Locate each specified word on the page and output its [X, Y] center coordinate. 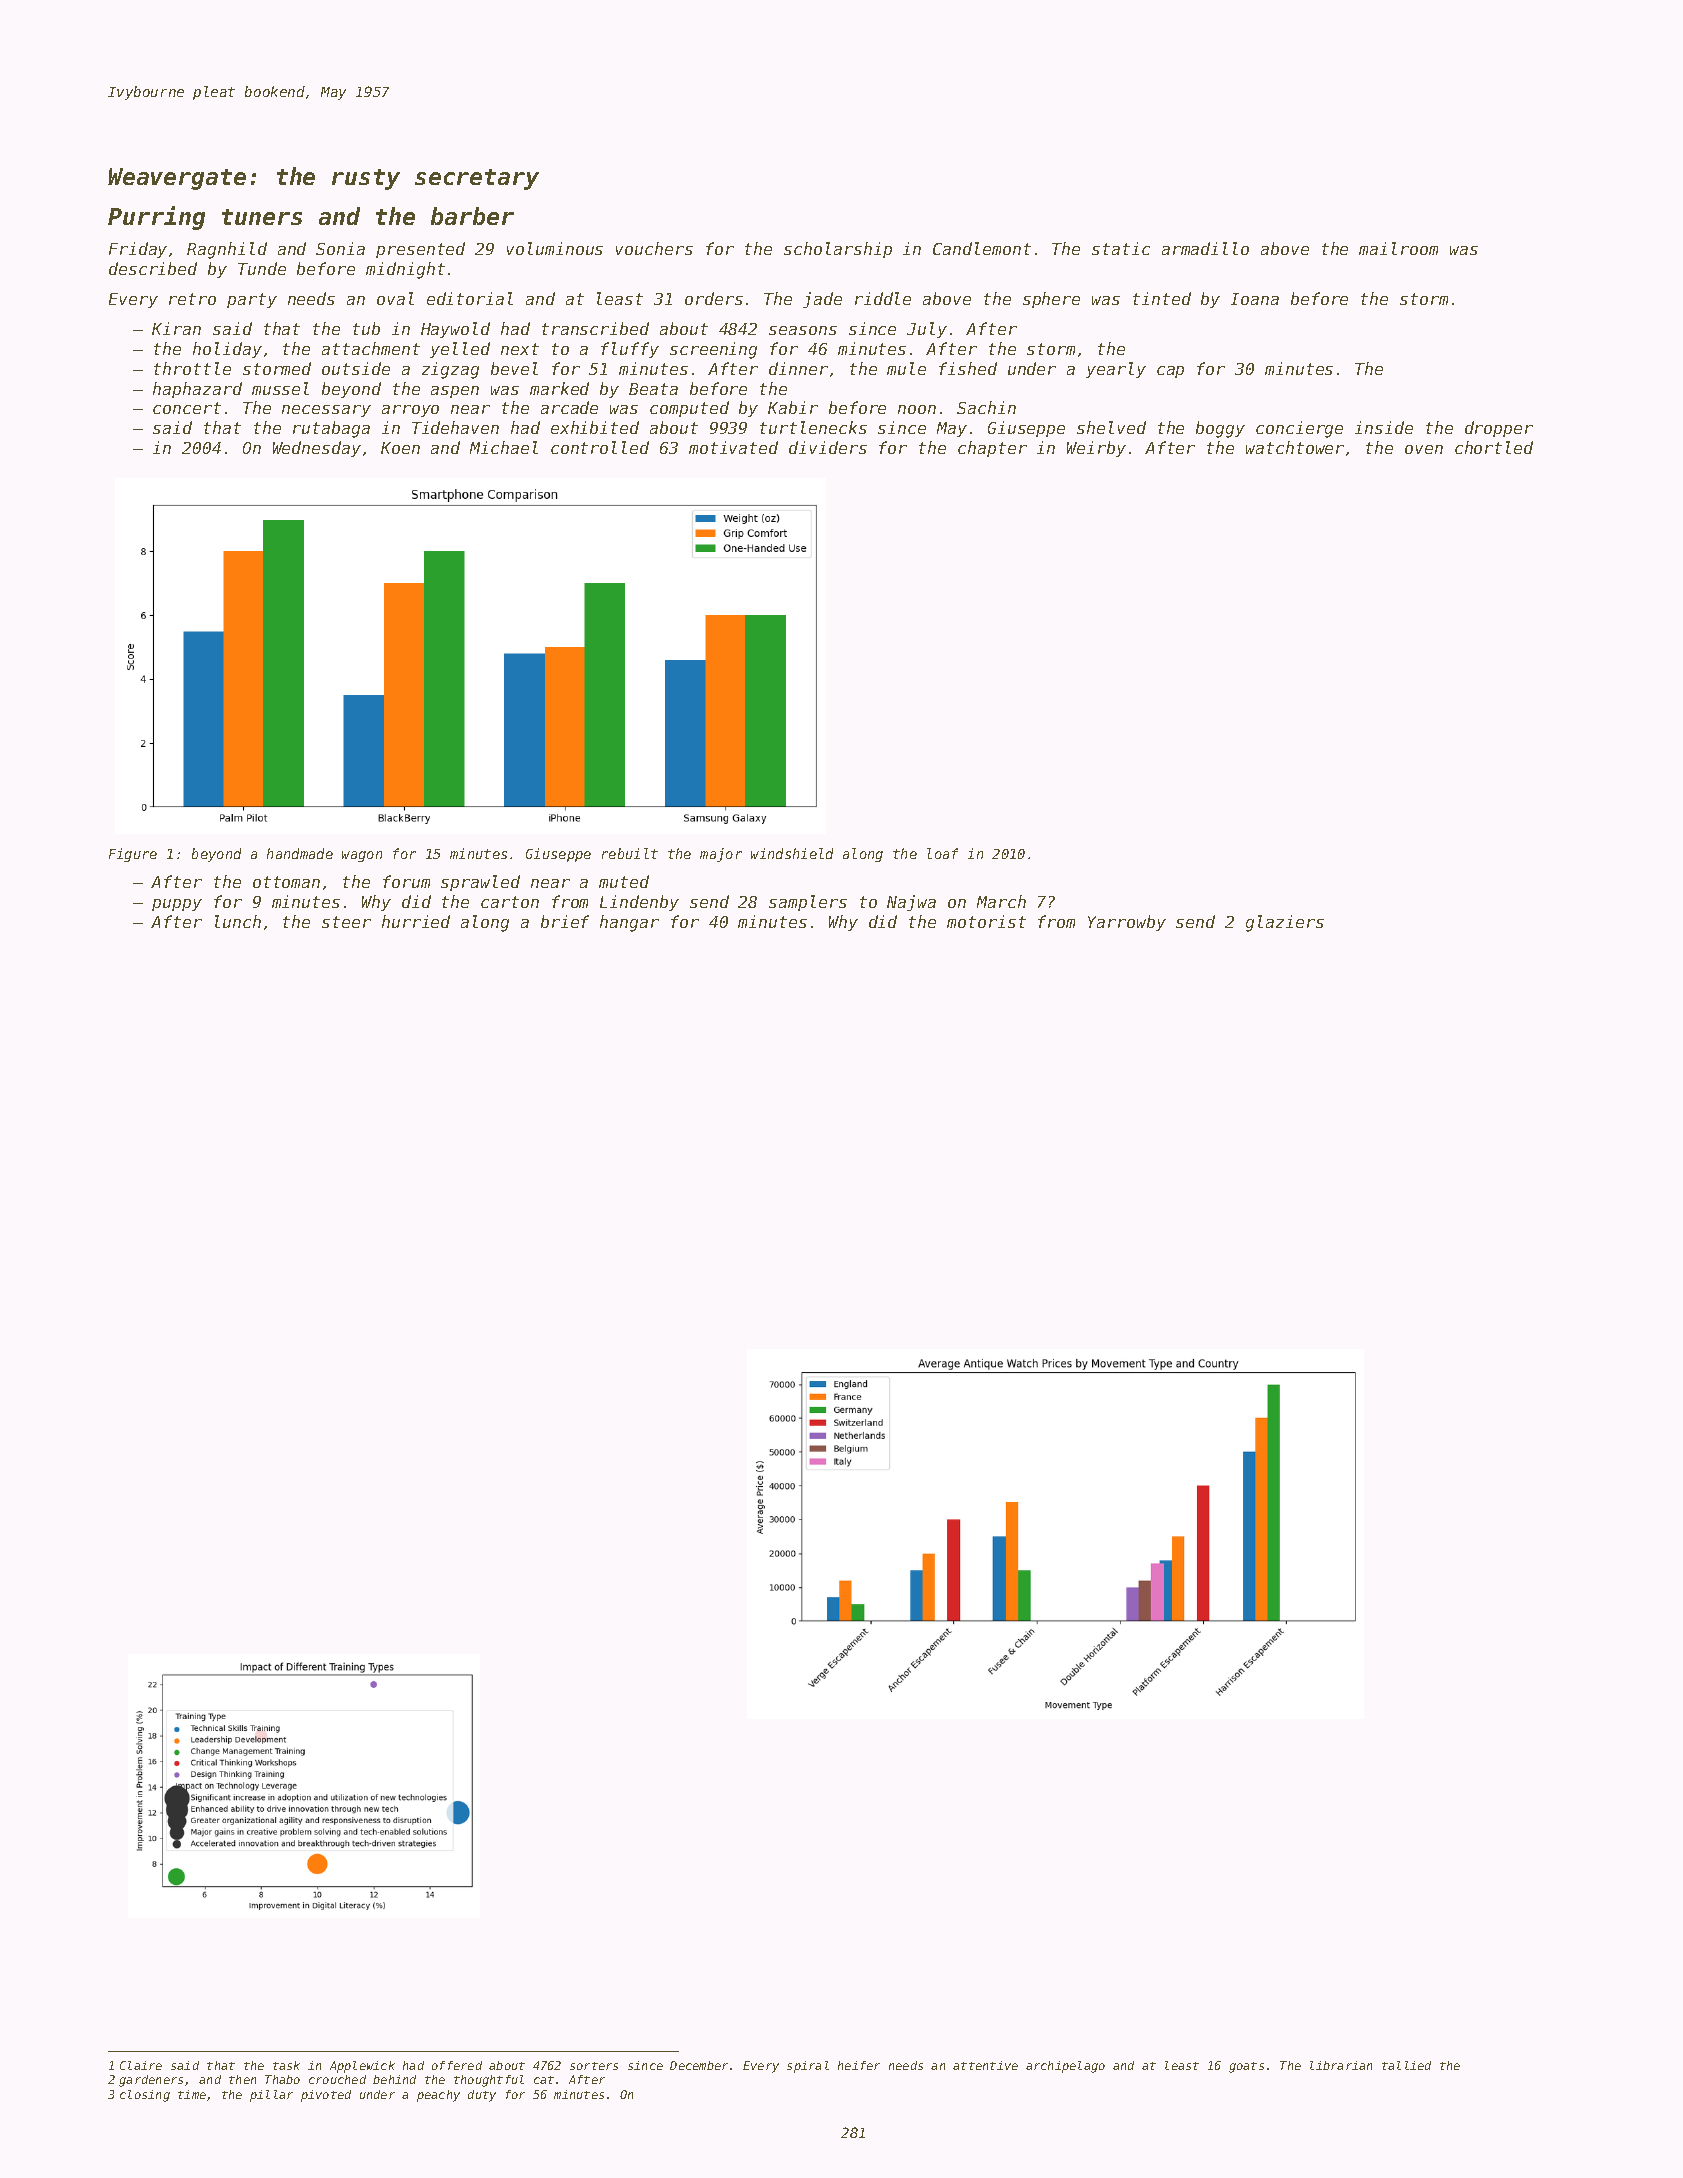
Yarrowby [1127, 923]
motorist [986, 921]
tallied [1406, 2065]
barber [472, 216]
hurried [416, 921]
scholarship [838, 250]
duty [482, 2096]
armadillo [1205, 248]
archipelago [1065, 2067]
